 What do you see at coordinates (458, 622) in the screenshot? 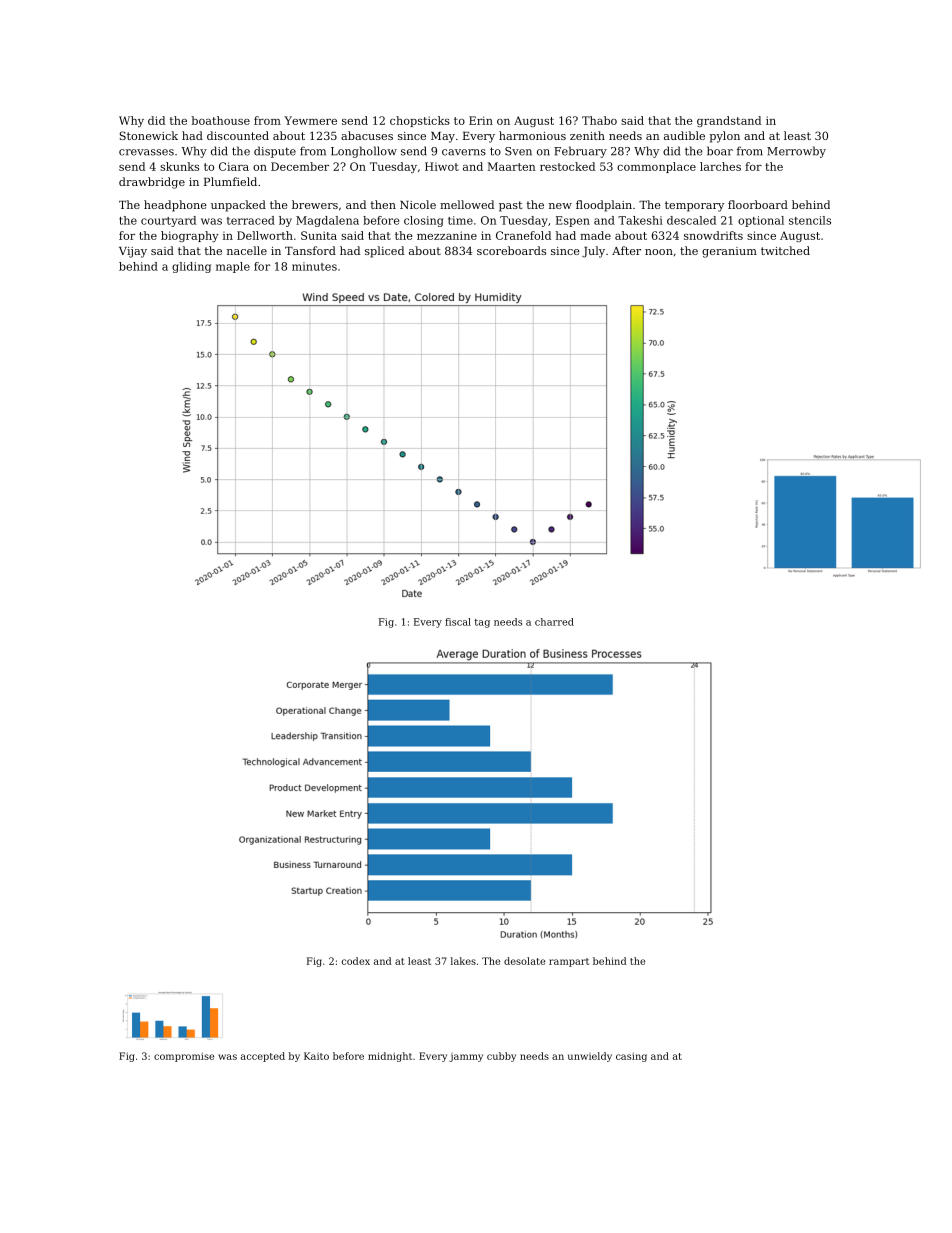
I see `fiscal` at bounding box center [458, 622].
